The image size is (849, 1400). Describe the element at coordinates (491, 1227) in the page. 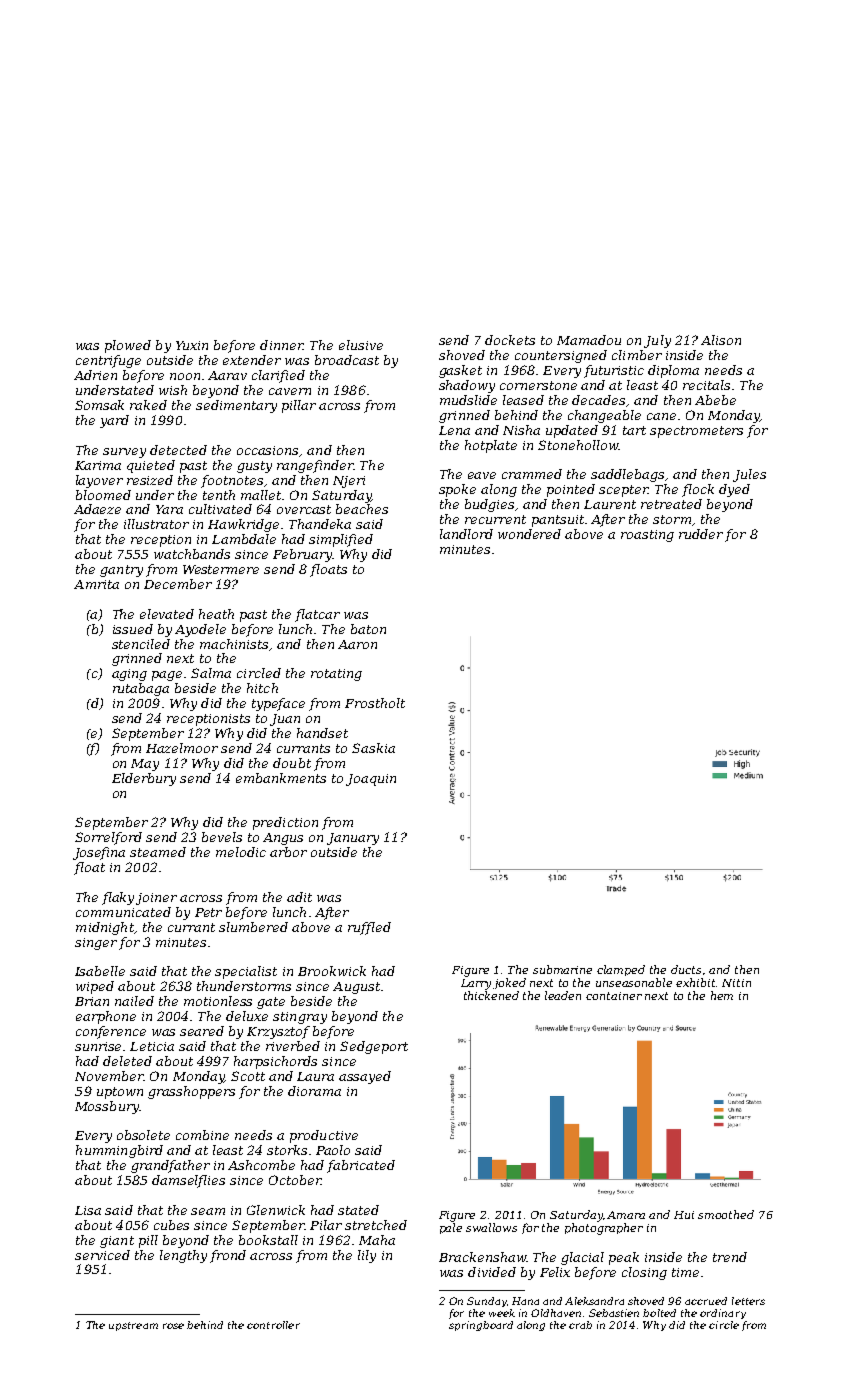

I see `swallows` at that location.
